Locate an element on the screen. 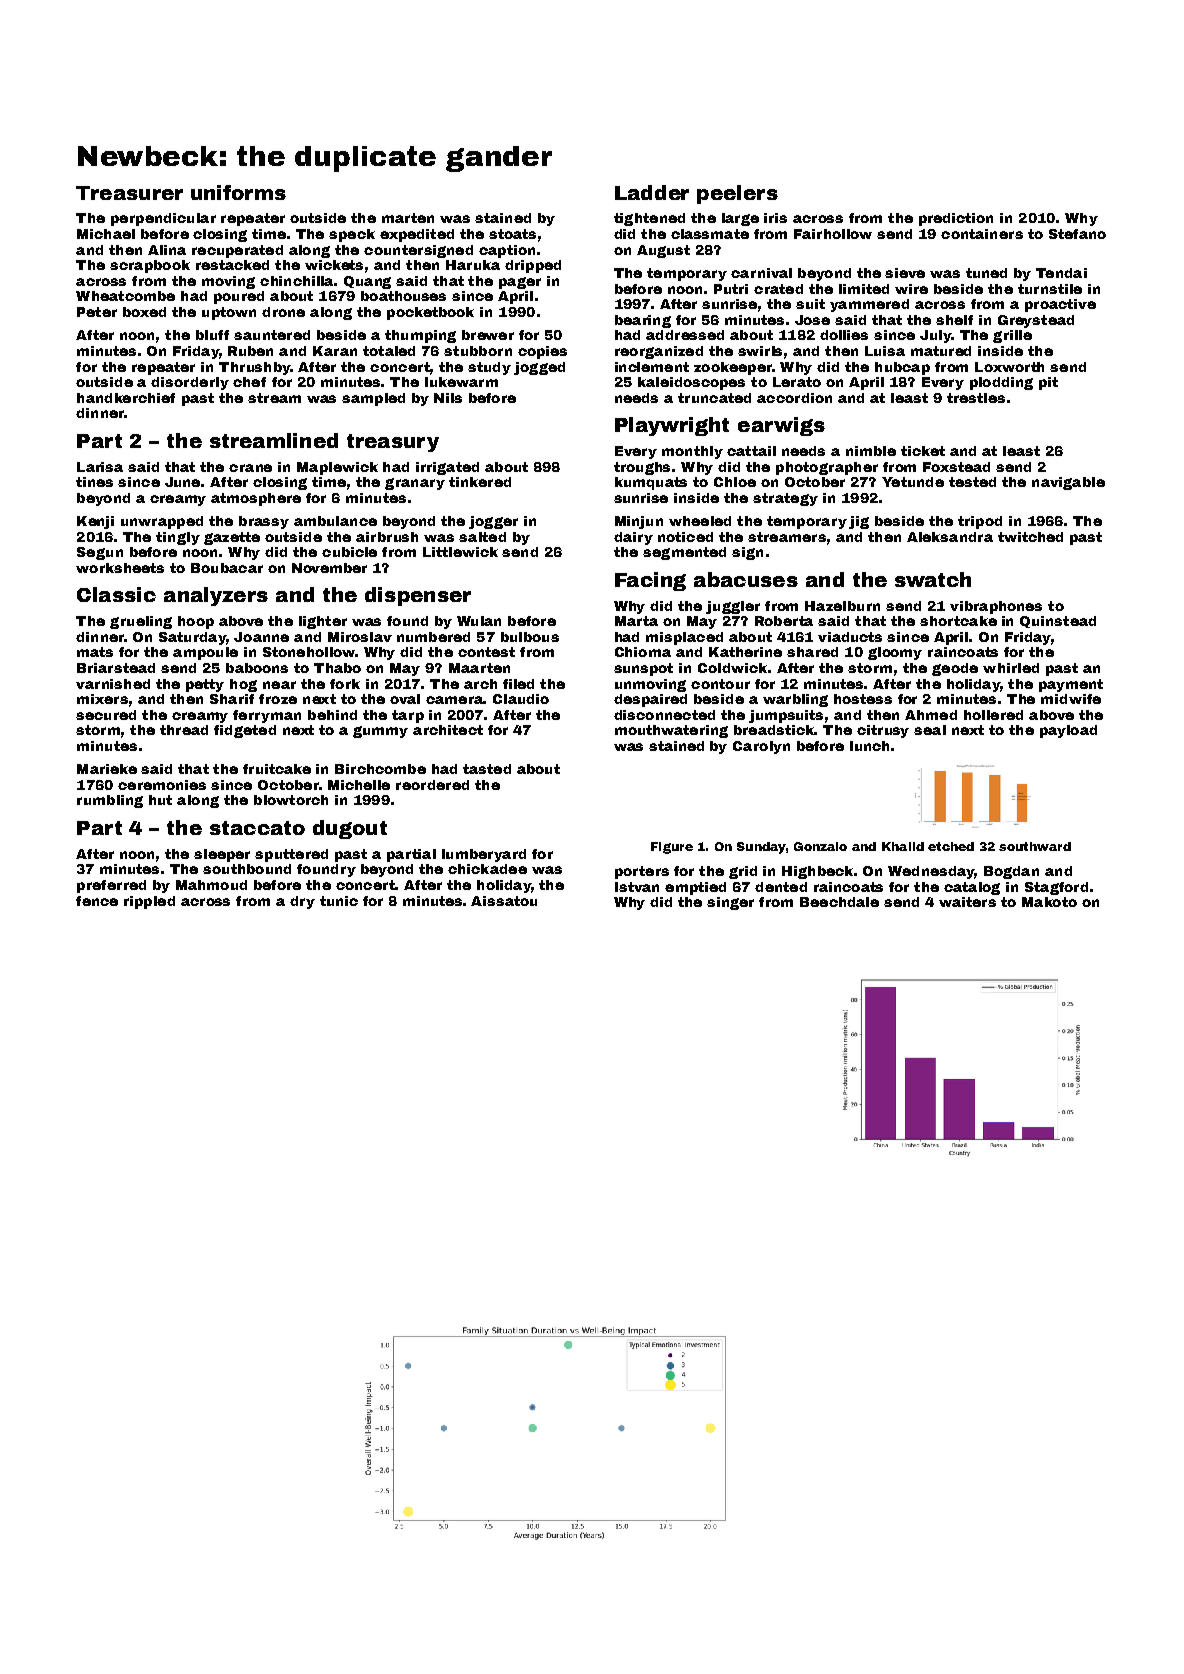 This screenshot has height=1674, width=1184. peelers is located at coordinates (737, 194).
